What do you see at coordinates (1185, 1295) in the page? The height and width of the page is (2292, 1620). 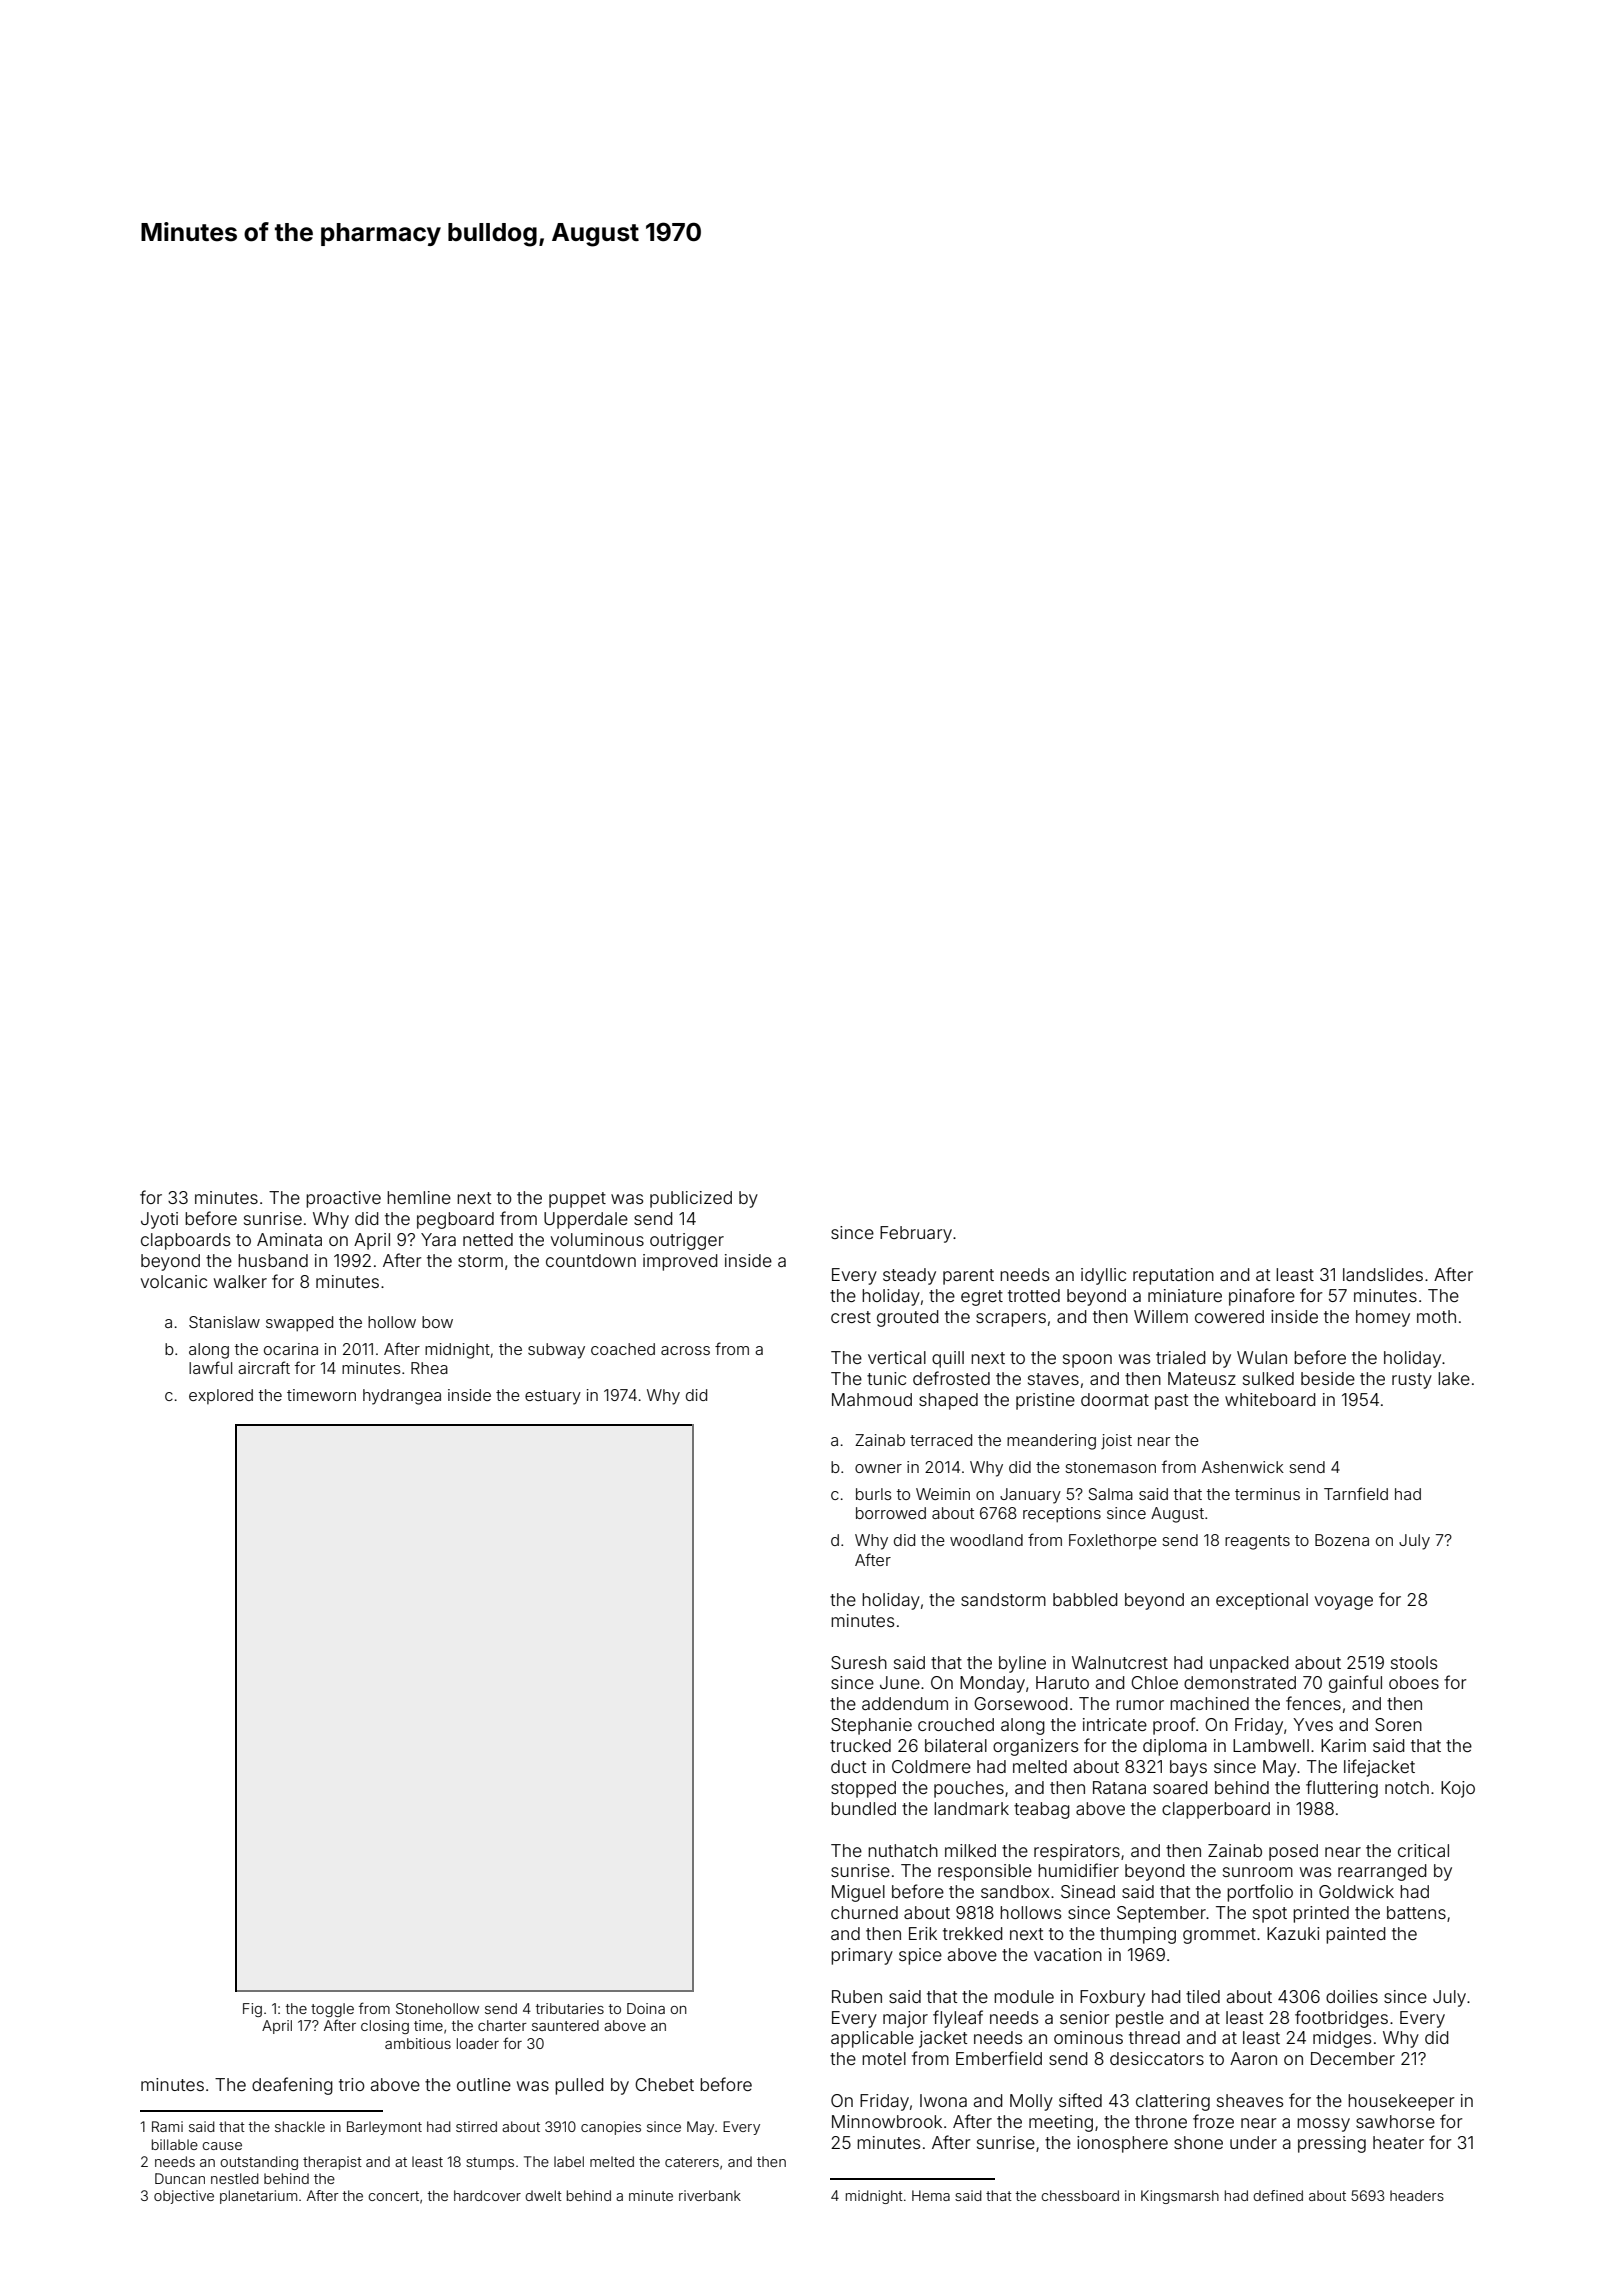 I see `miniature` at bounding box center [1185, 1295].
